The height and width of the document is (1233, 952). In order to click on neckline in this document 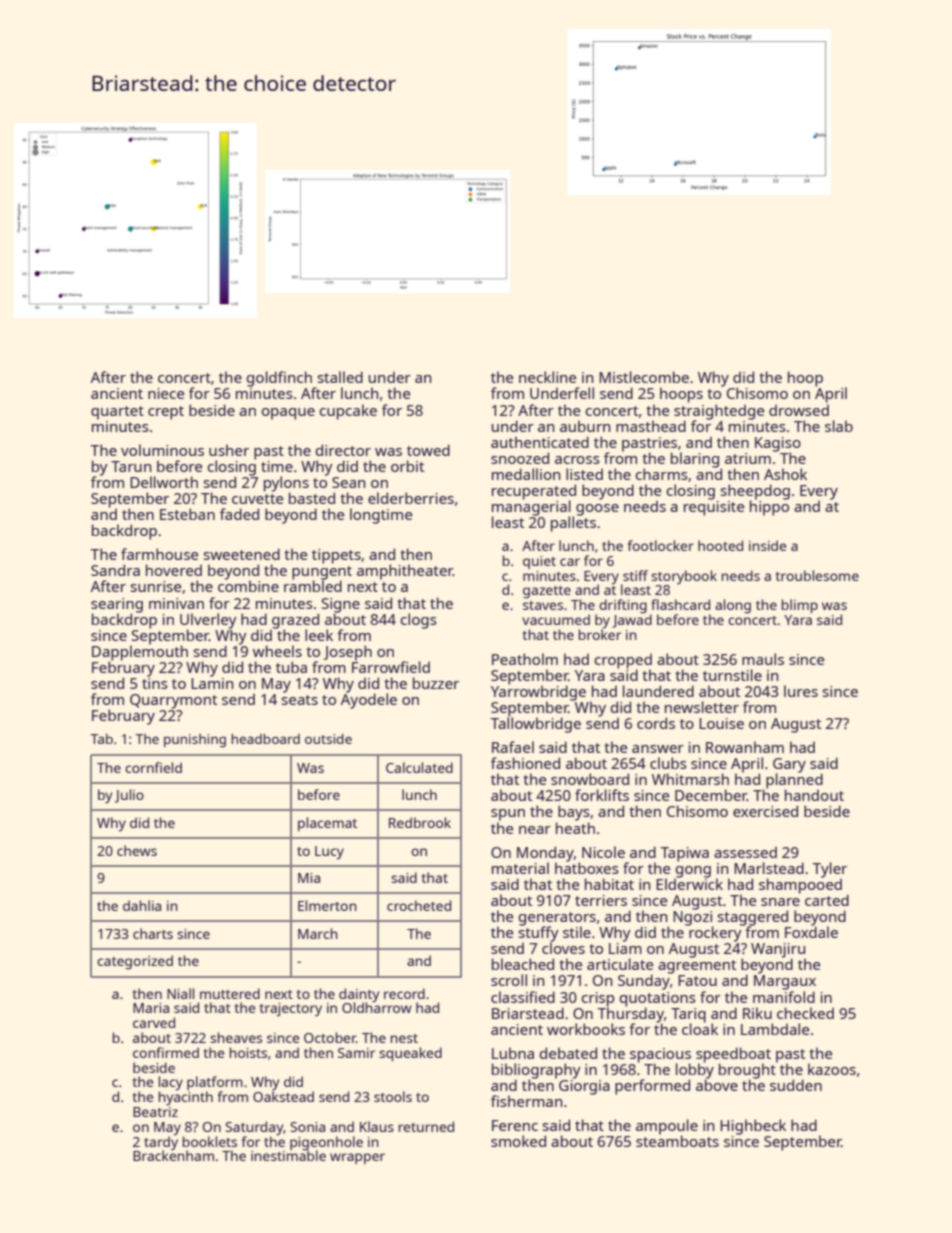, I will do `click(547, 377)`.
